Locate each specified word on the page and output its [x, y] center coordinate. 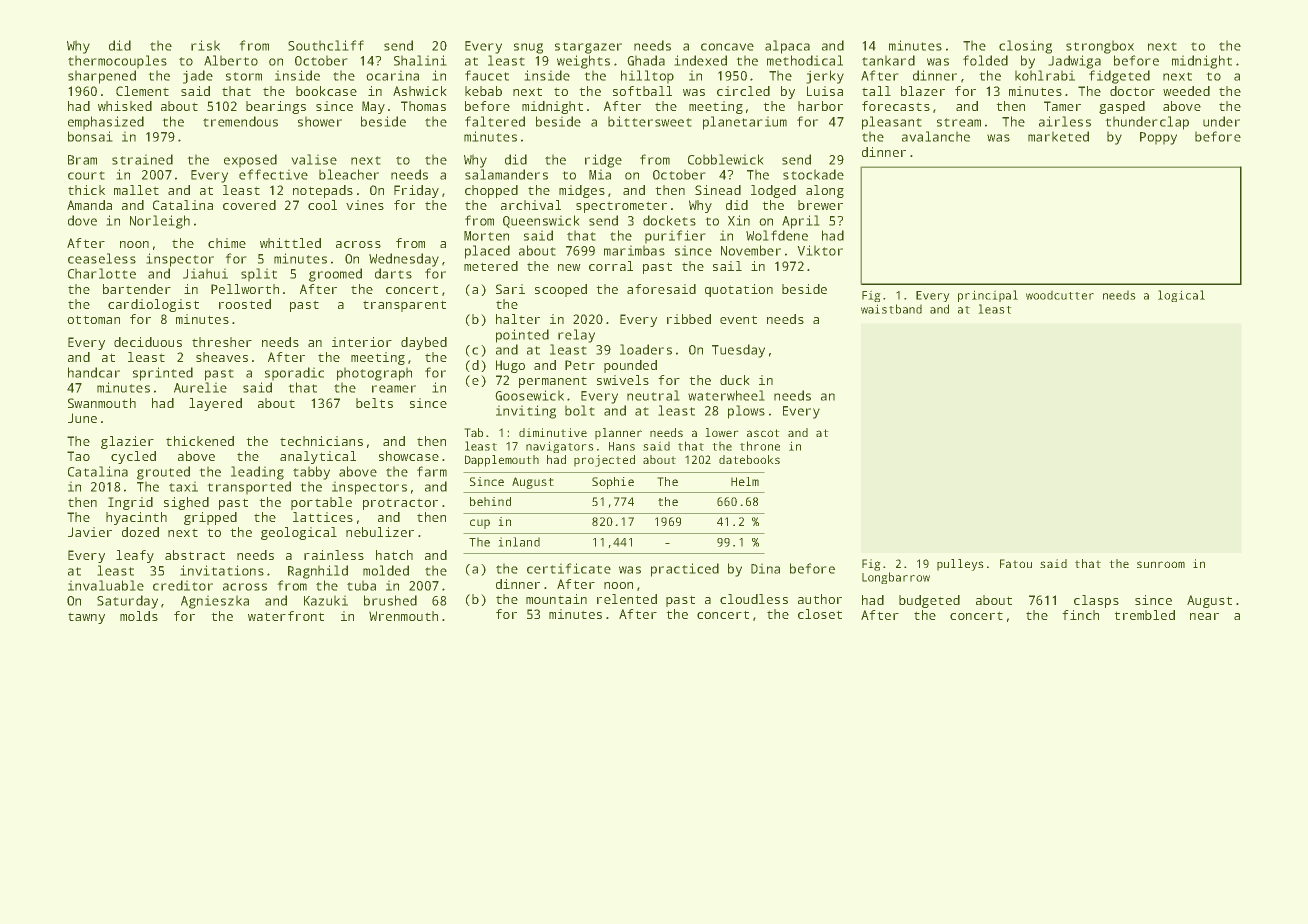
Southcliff [326, 45]
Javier [90, 532]
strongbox [1100, 47]
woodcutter [1060, 295]
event [738, 320]
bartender [137, 289]
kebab [483, 91]
